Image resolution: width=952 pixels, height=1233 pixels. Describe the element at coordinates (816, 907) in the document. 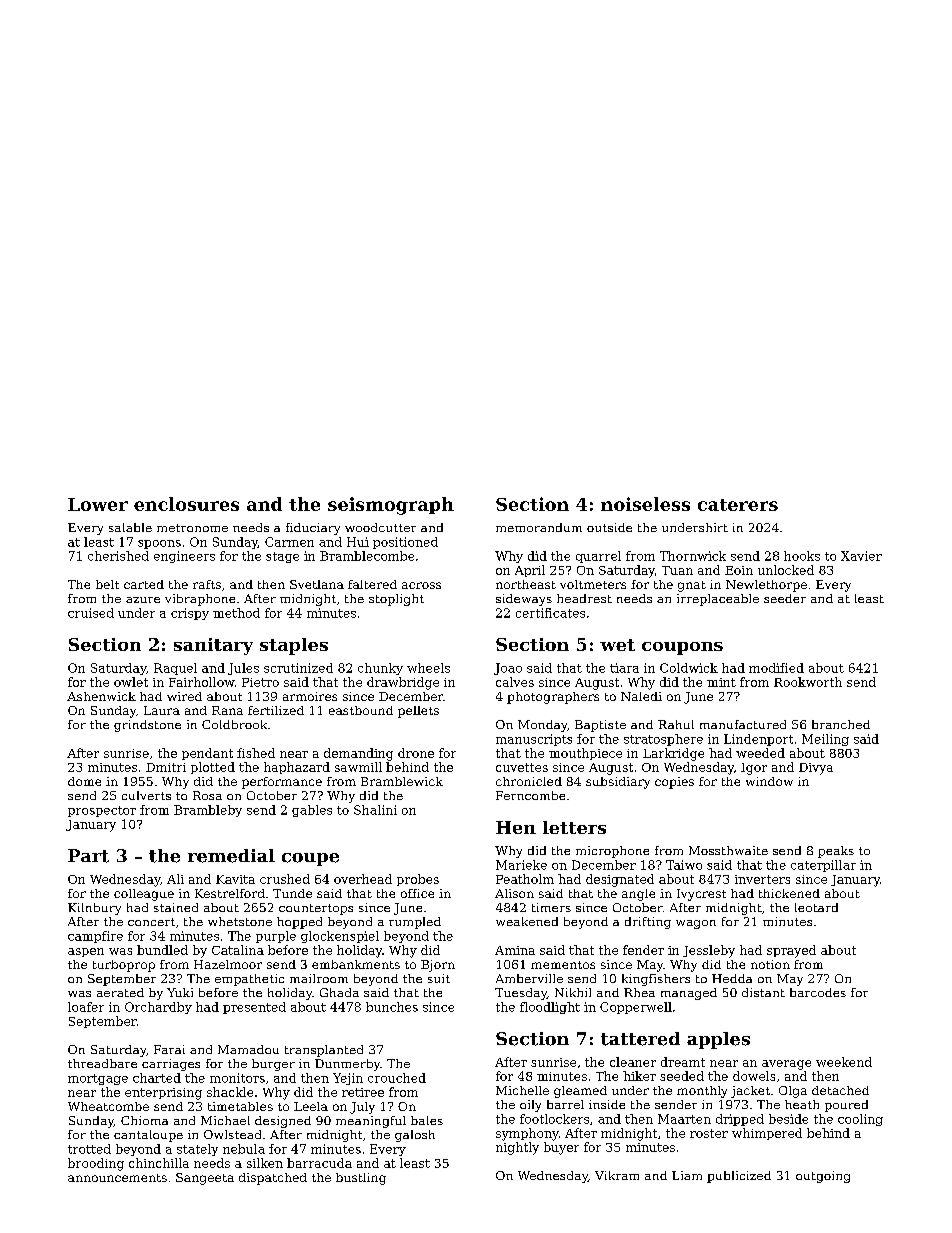

I see `leotard` at that location.
